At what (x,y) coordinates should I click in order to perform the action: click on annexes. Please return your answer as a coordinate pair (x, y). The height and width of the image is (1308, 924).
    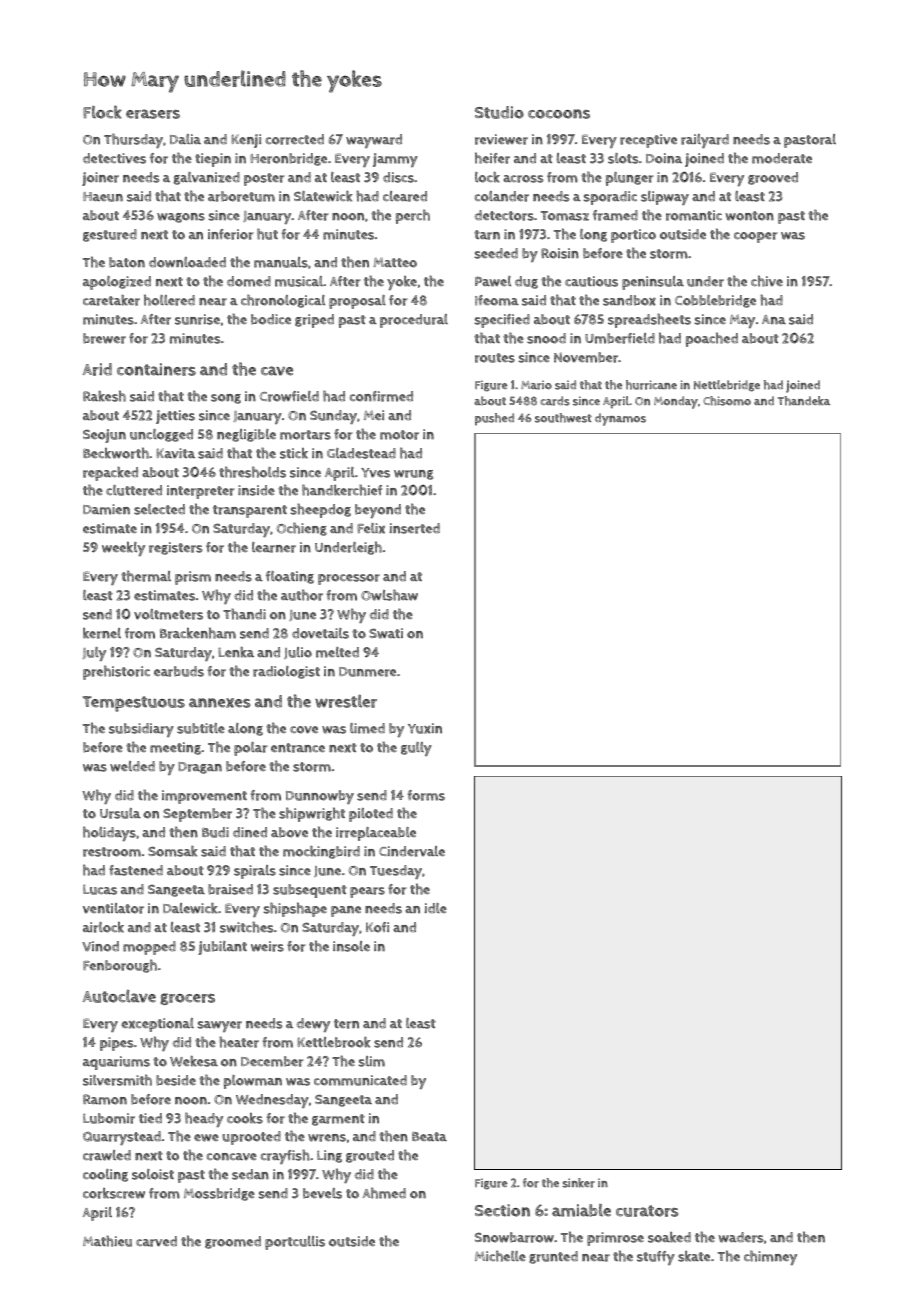
    Looking at the image, I should click on (220, 703).
